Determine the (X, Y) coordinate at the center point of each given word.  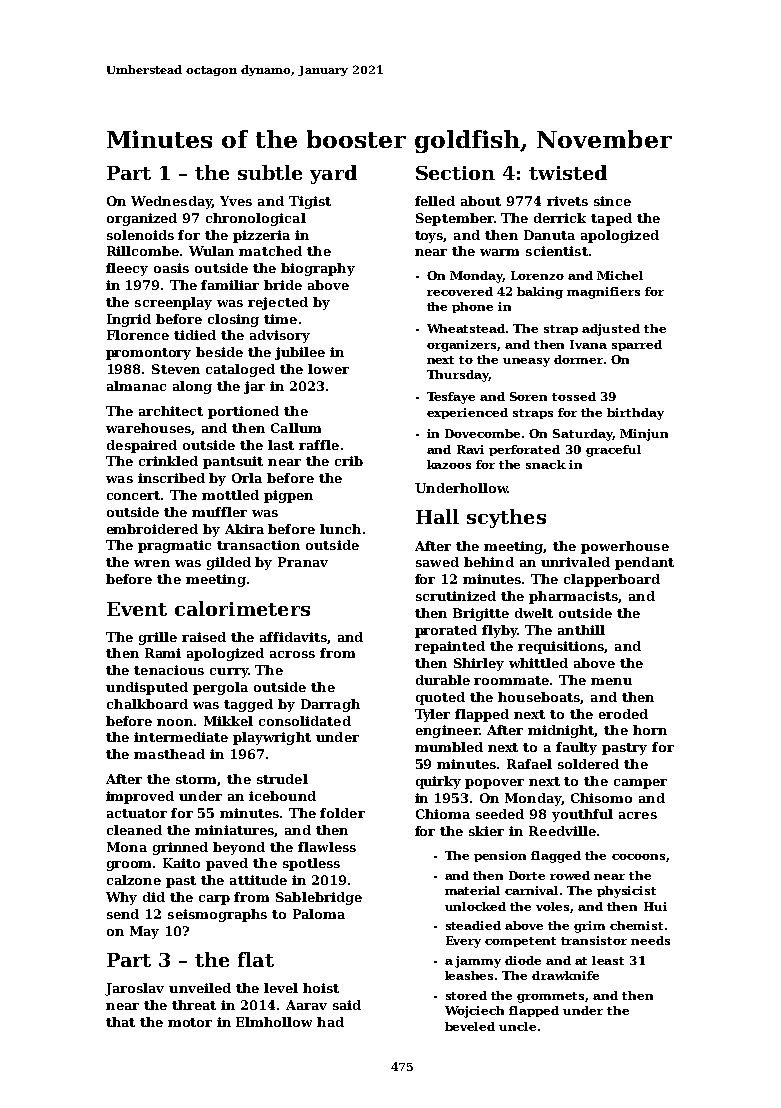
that (120, 1022)
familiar (230, 285)
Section (455, 173)
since (612, 201)
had (330, 1022)
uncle (517, 1026)
